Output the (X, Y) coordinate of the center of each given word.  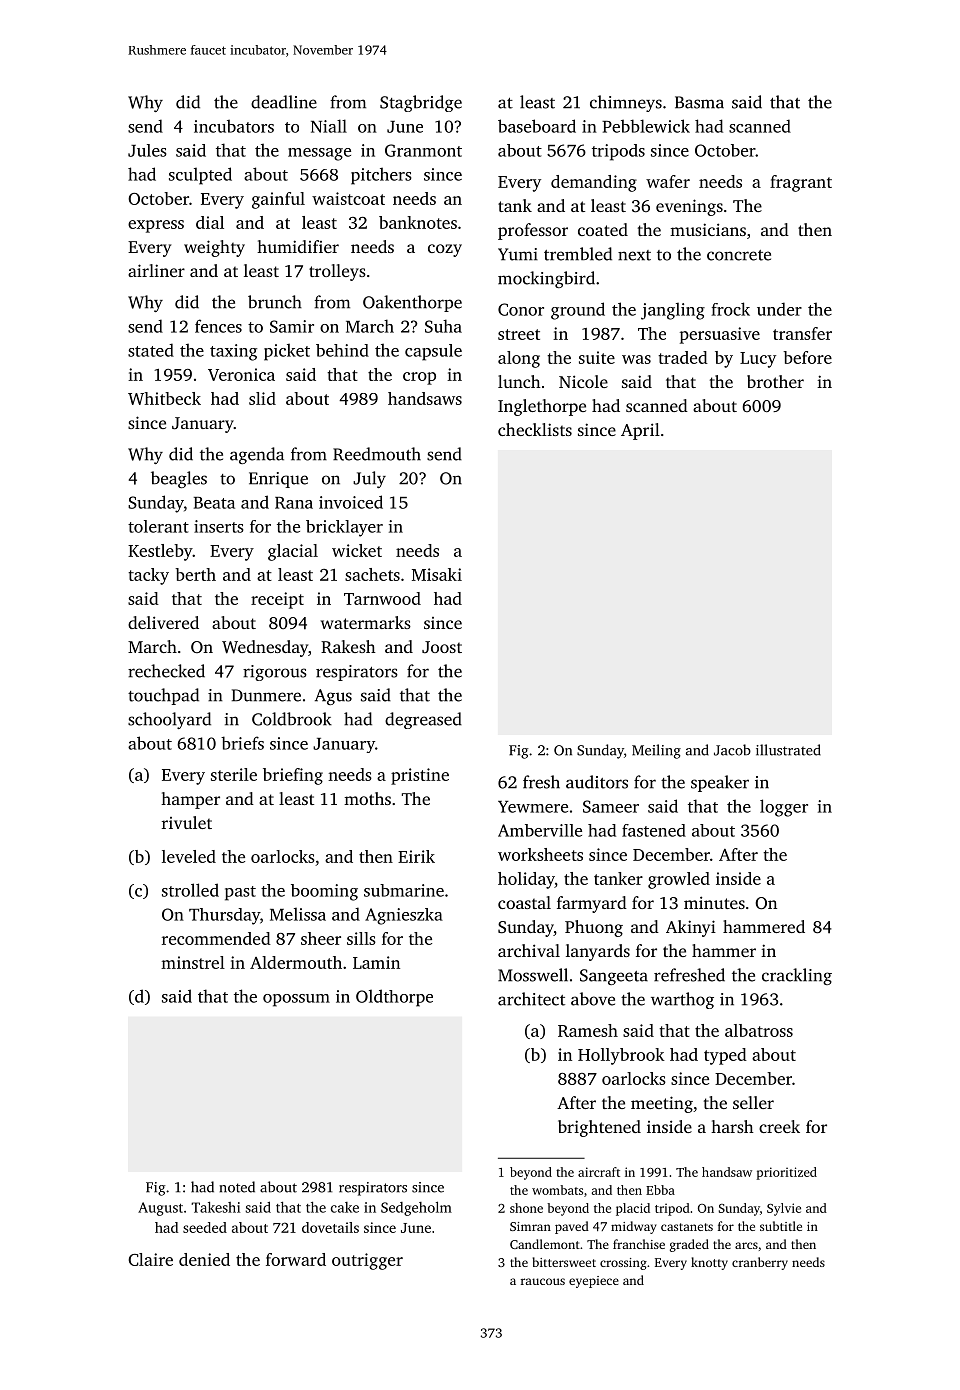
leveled (189, 856)
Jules (147, 150)
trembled (578, 254)
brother (775, 381)
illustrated (788, 750)
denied (204, 1259)
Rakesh (348, 646)
